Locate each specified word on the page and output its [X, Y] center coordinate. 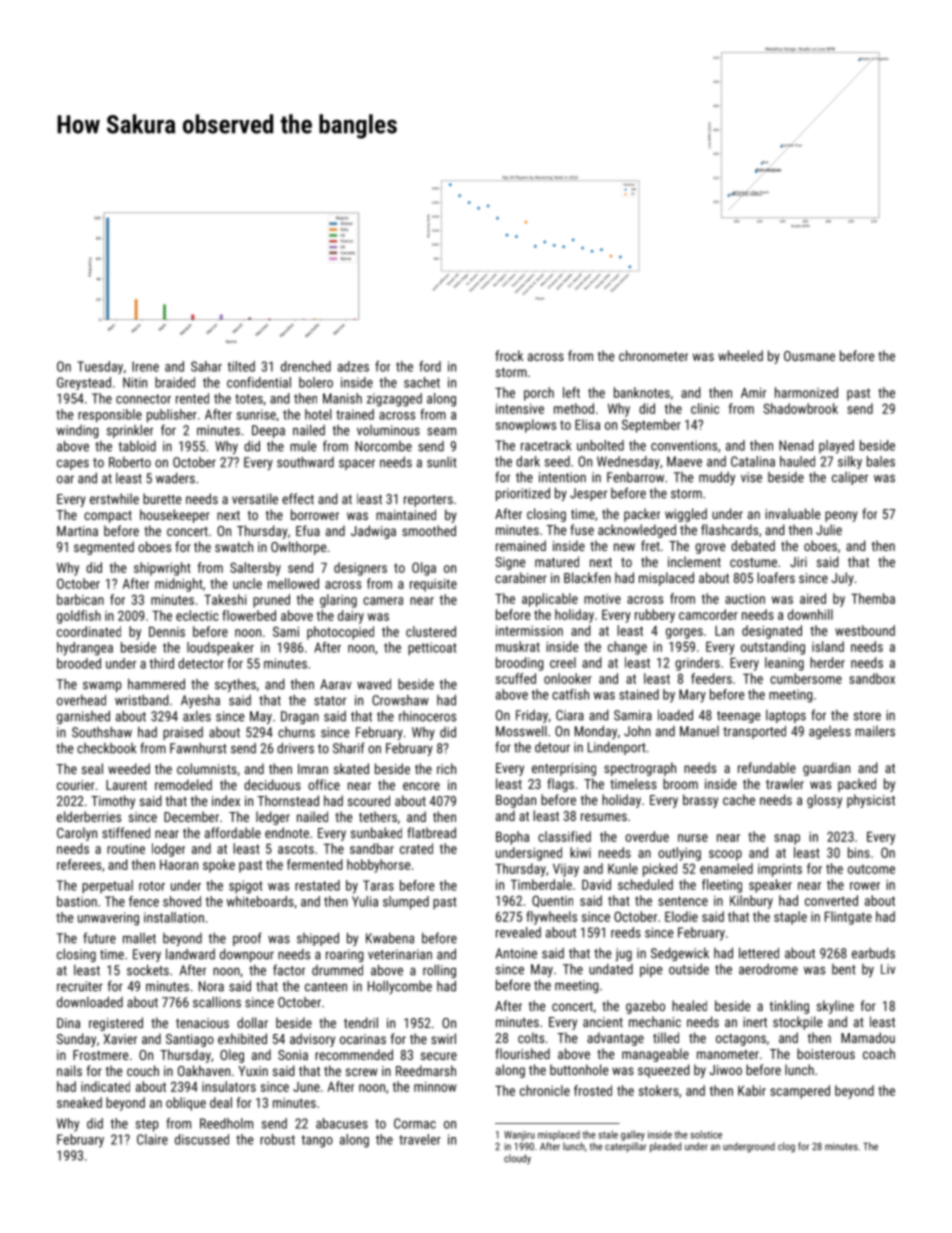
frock [509, 355]
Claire [152, 1139]
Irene [145, 366]
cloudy [517, 1159]
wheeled [740, 355]
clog [786, 1147]
